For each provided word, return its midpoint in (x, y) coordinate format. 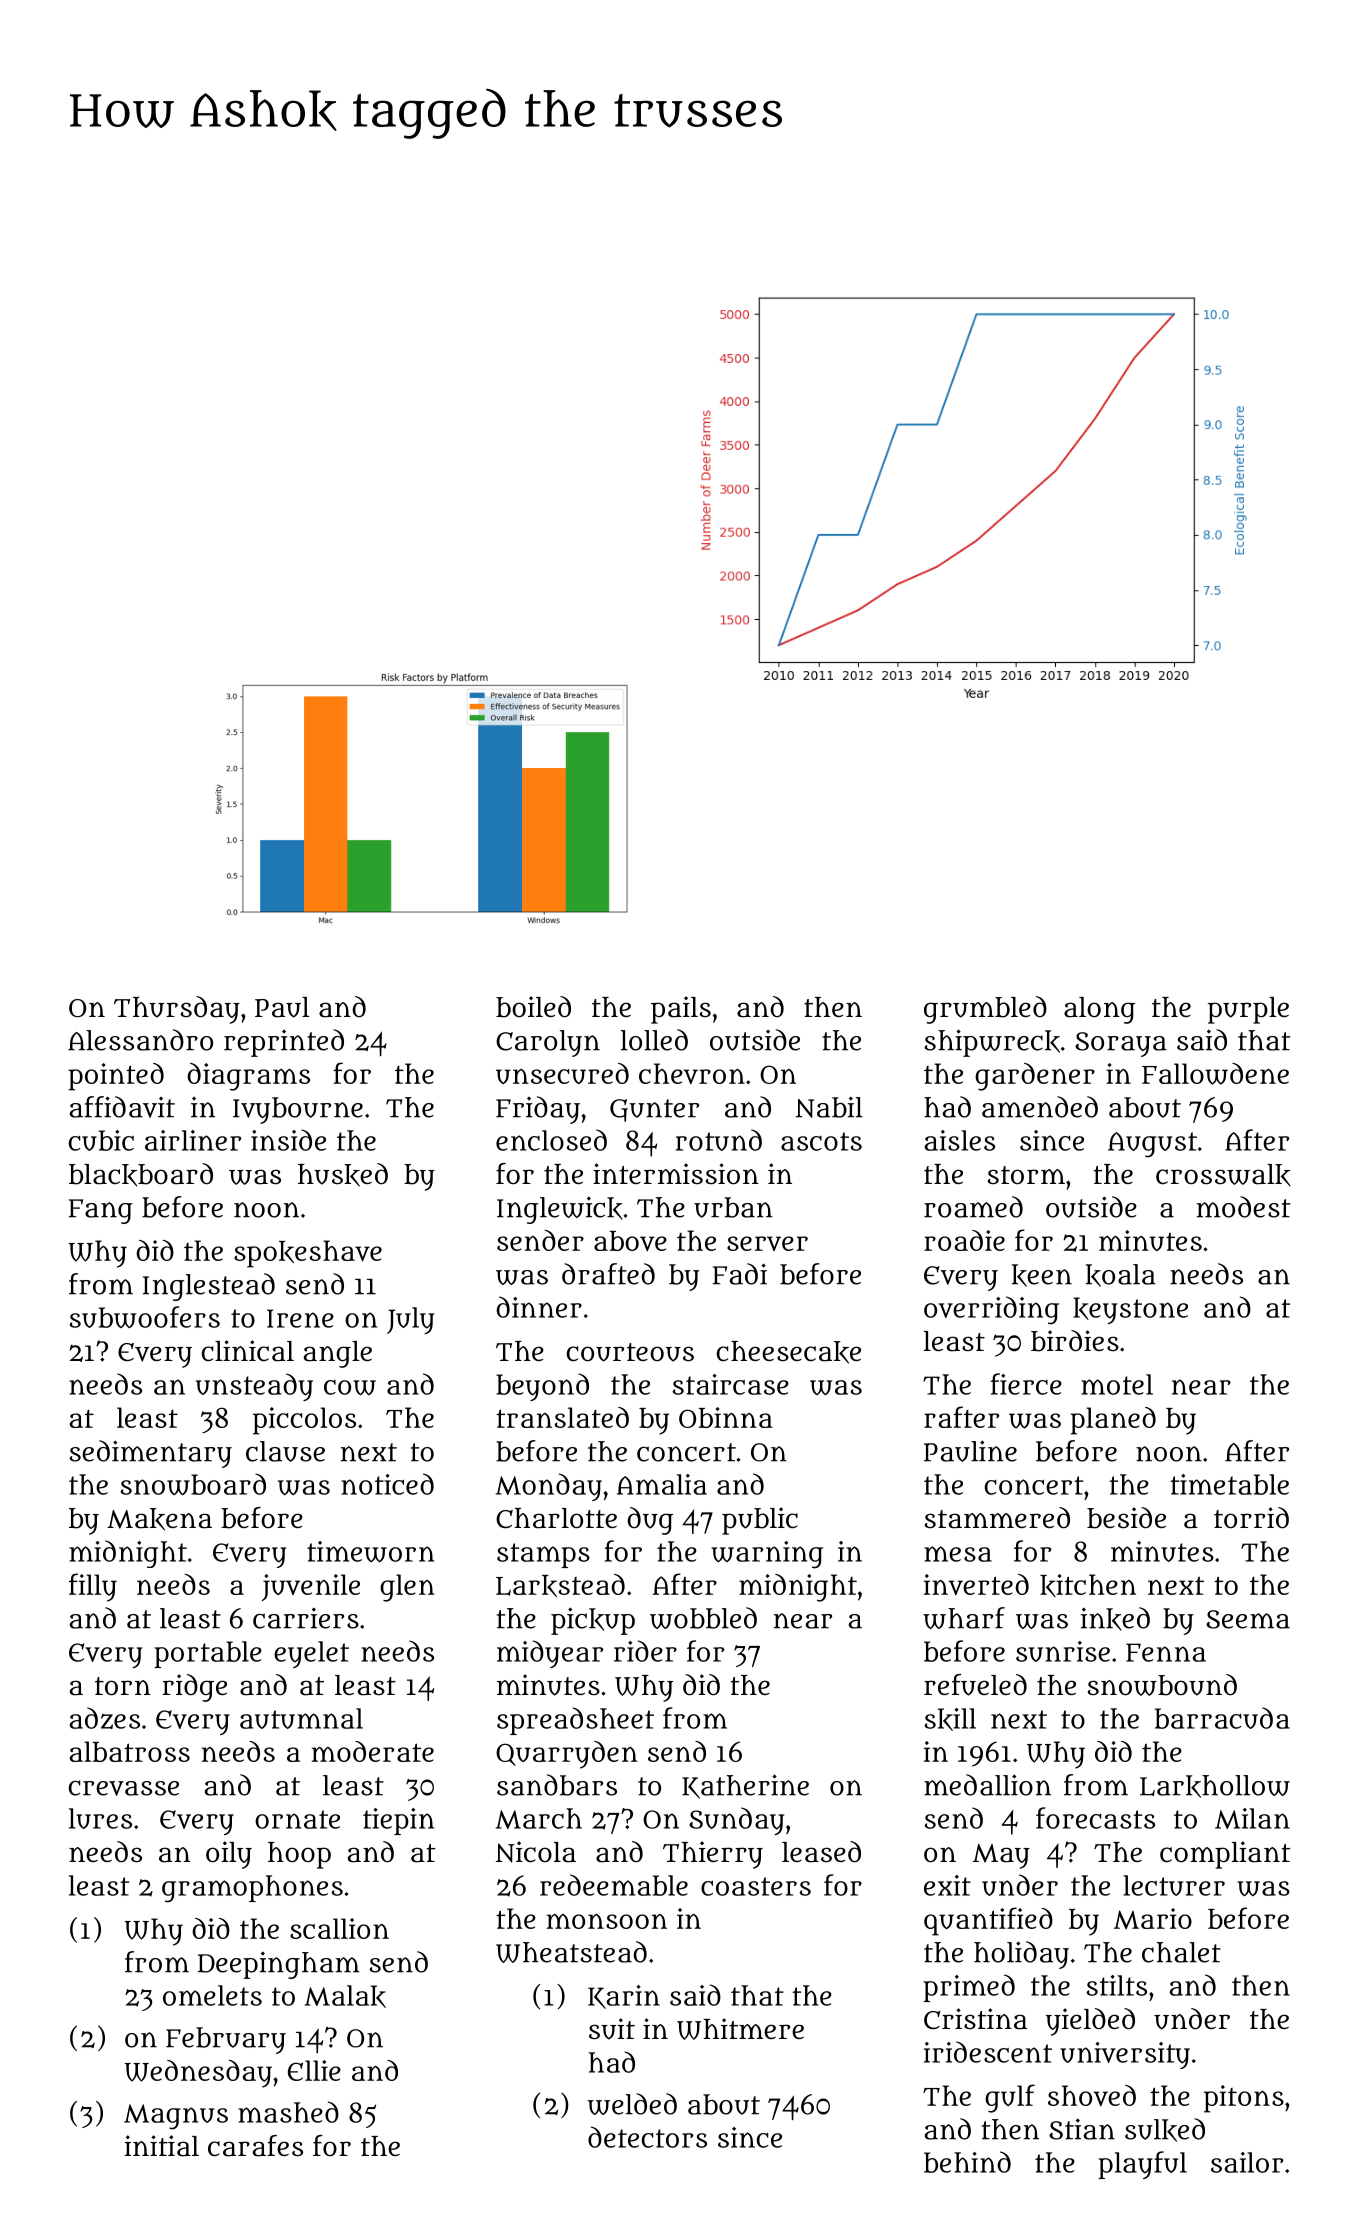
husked (343, 1175)
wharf (964, 1618)
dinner (539, 1307)
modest (1243, 1207)
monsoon (607, 1921)
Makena (159, 1519)
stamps (543, 1555)
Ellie (314, 2070)
